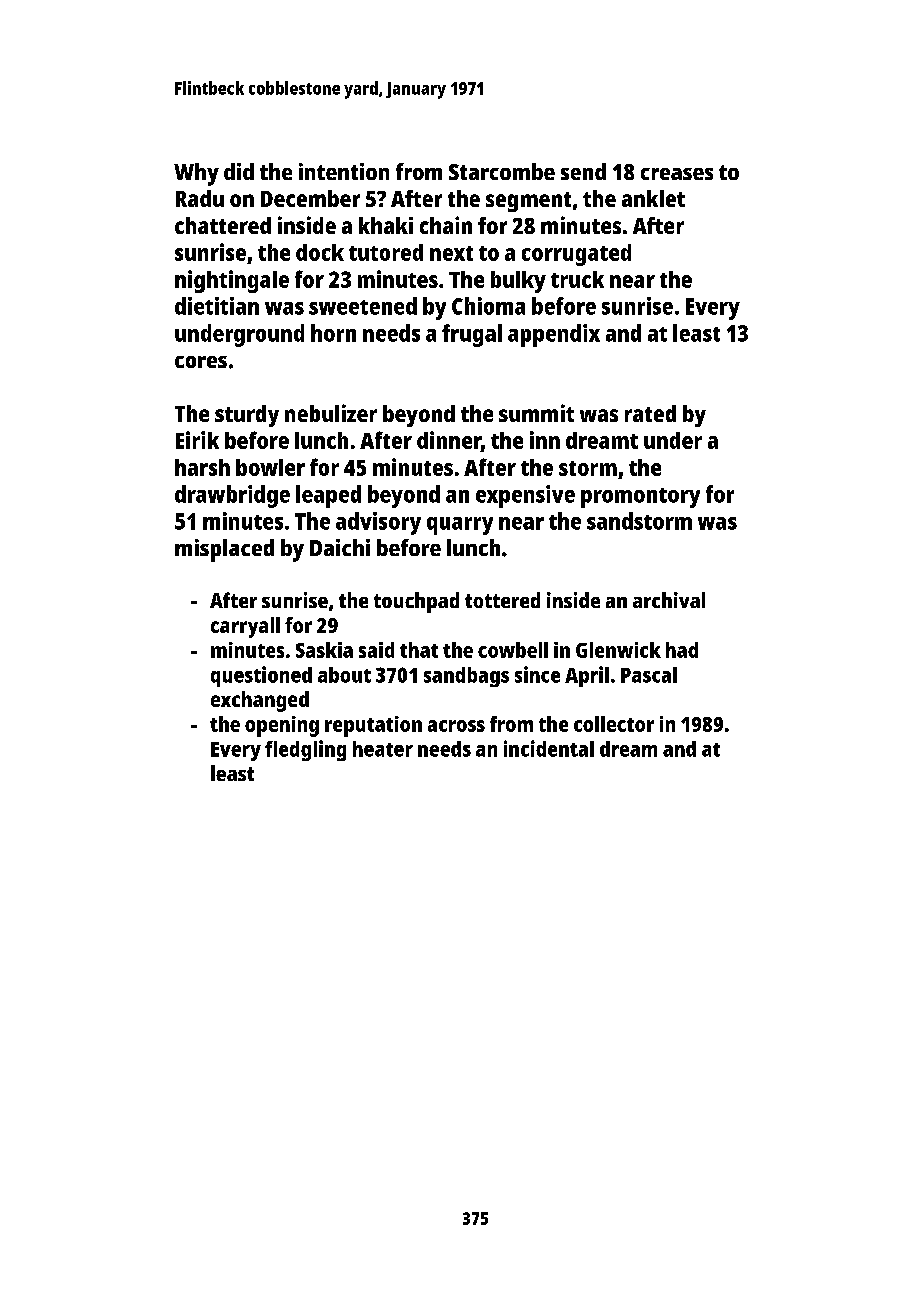  Describe the element at coordinates (282, 726) in the screenshot. I see `opening` at that location.
